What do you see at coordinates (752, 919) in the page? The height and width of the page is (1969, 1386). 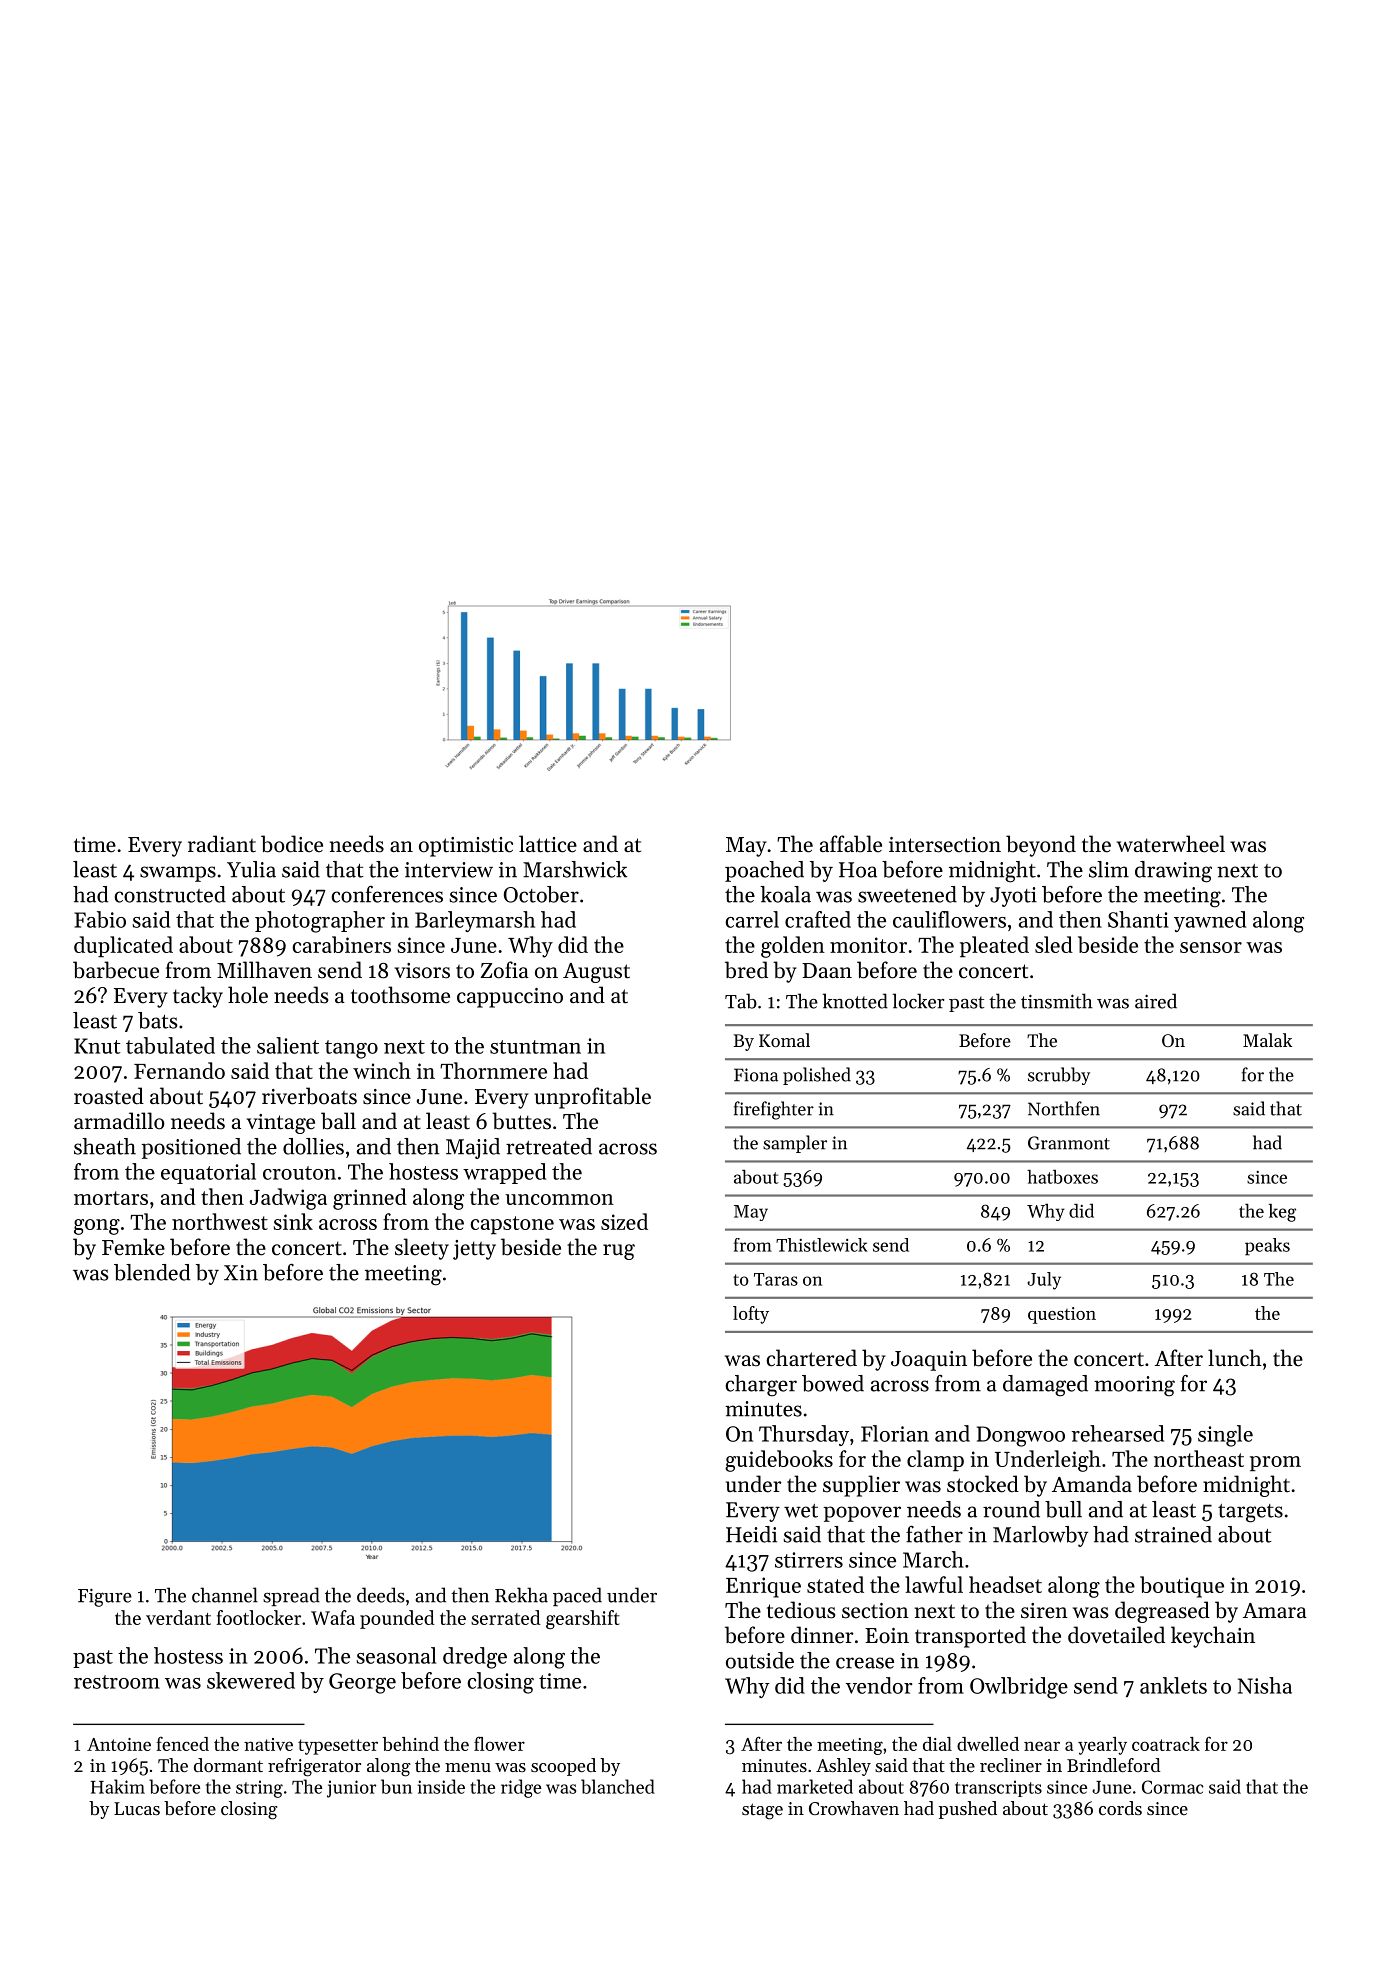 I see `carrel` at bounding box center [752, 919].
